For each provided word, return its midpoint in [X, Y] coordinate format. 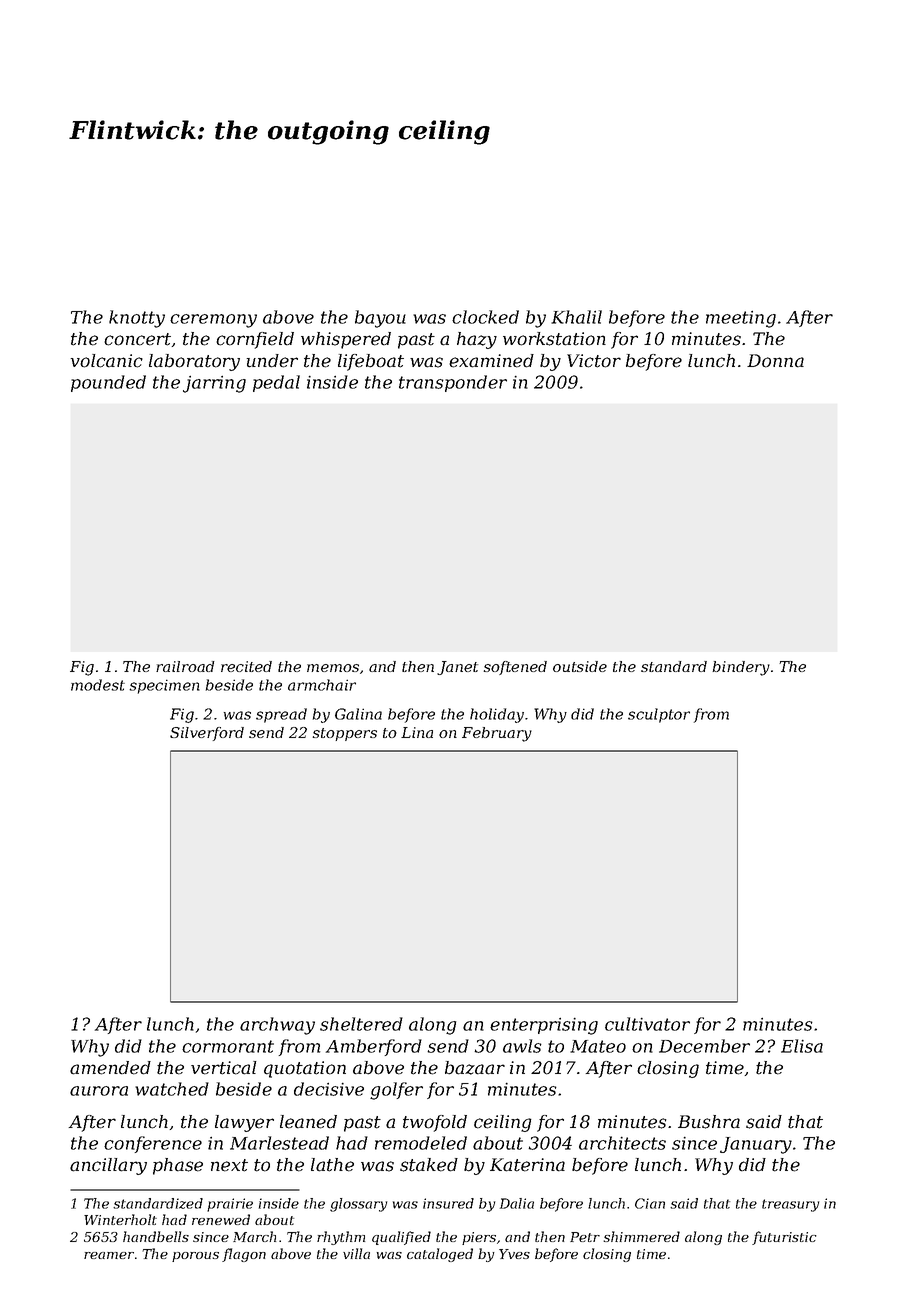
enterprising [544, 1026]
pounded [108, 383]
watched [172, 1089]
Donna [775, 361]
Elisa [802, 1046]
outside [580, 666]
